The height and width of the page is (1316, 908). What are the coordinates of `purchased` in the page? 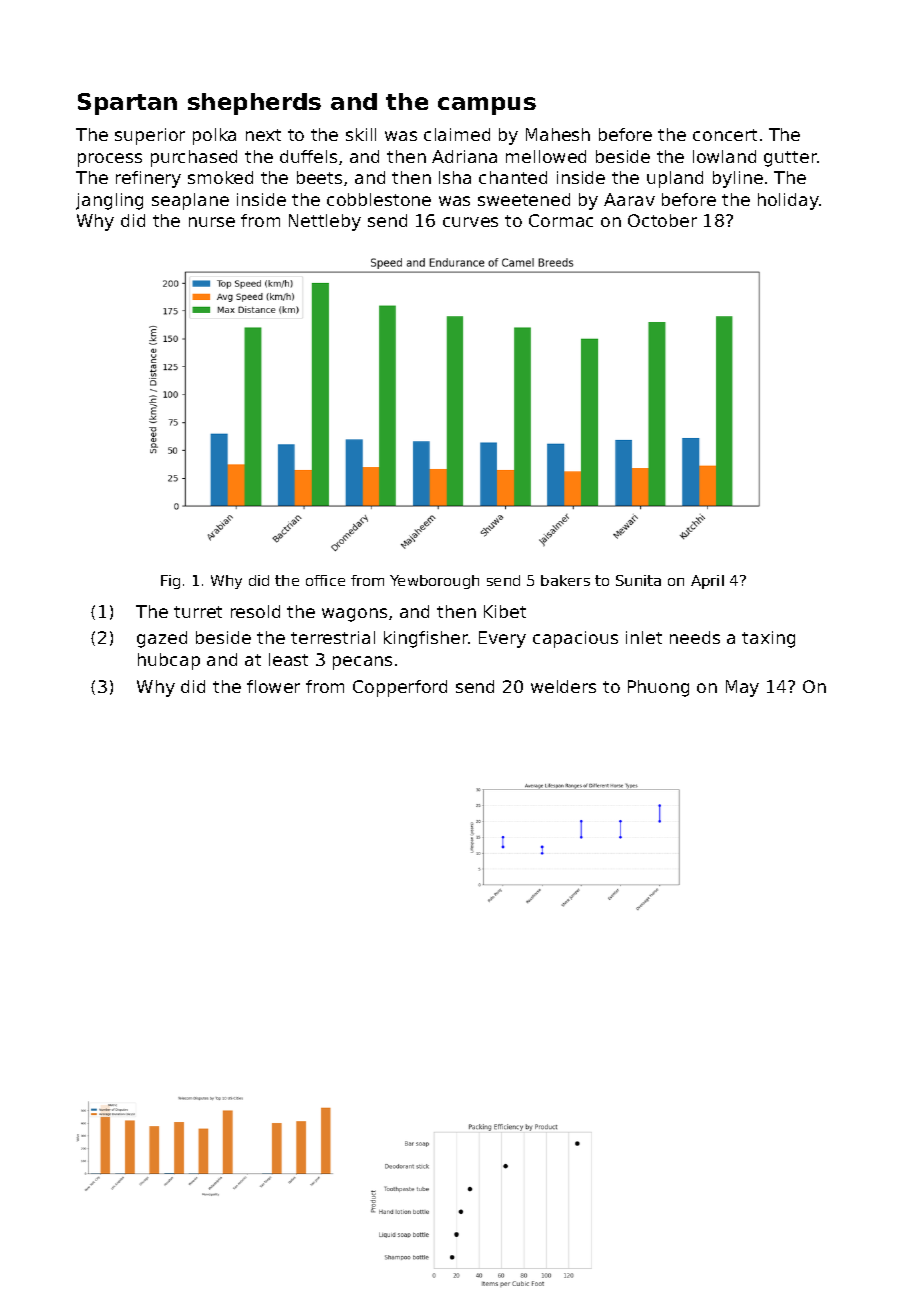 It's located at (194, 158).
